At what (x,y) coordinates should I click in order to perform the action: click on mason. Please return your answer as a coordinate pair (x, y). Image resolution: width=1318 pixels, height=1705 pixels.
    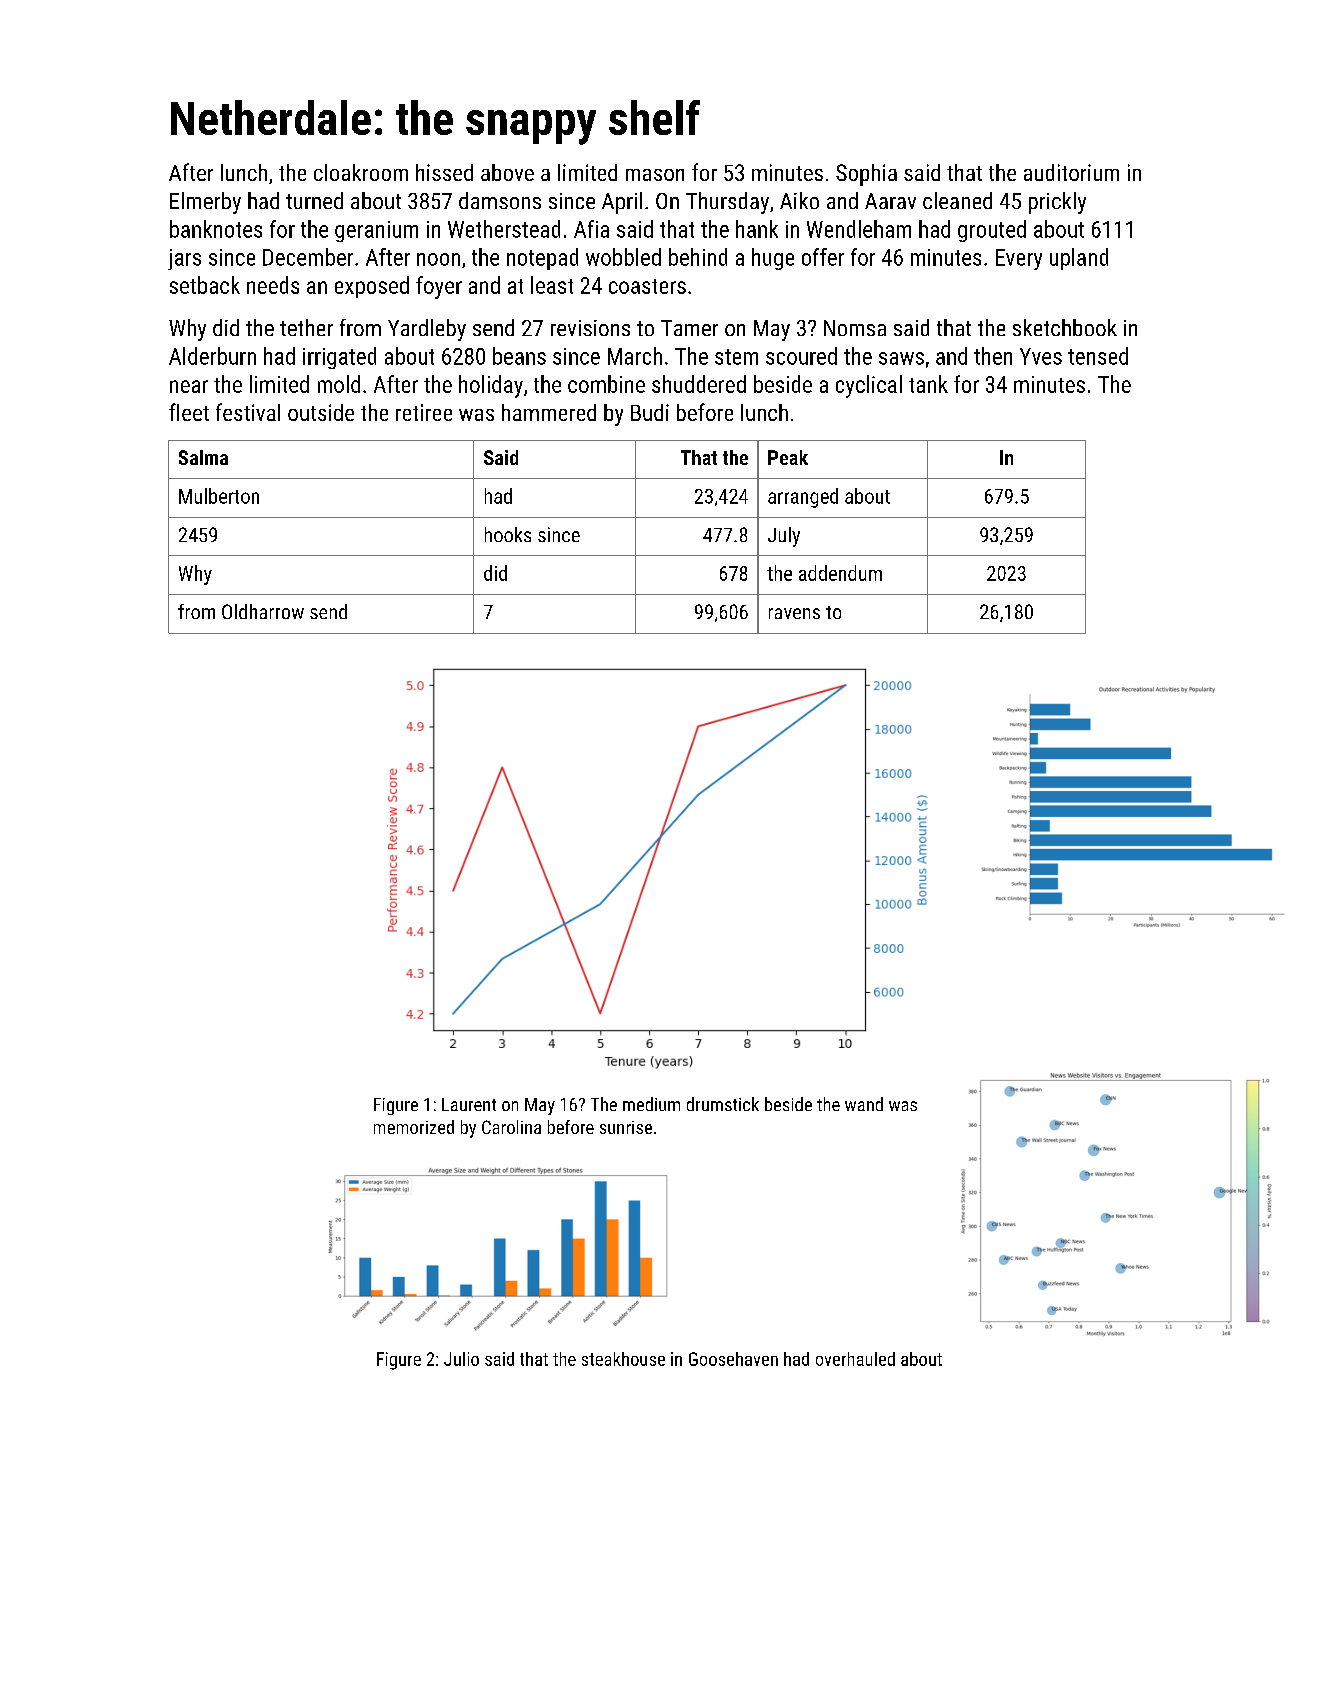
    Looking at the image, I should click on (655, 175).
